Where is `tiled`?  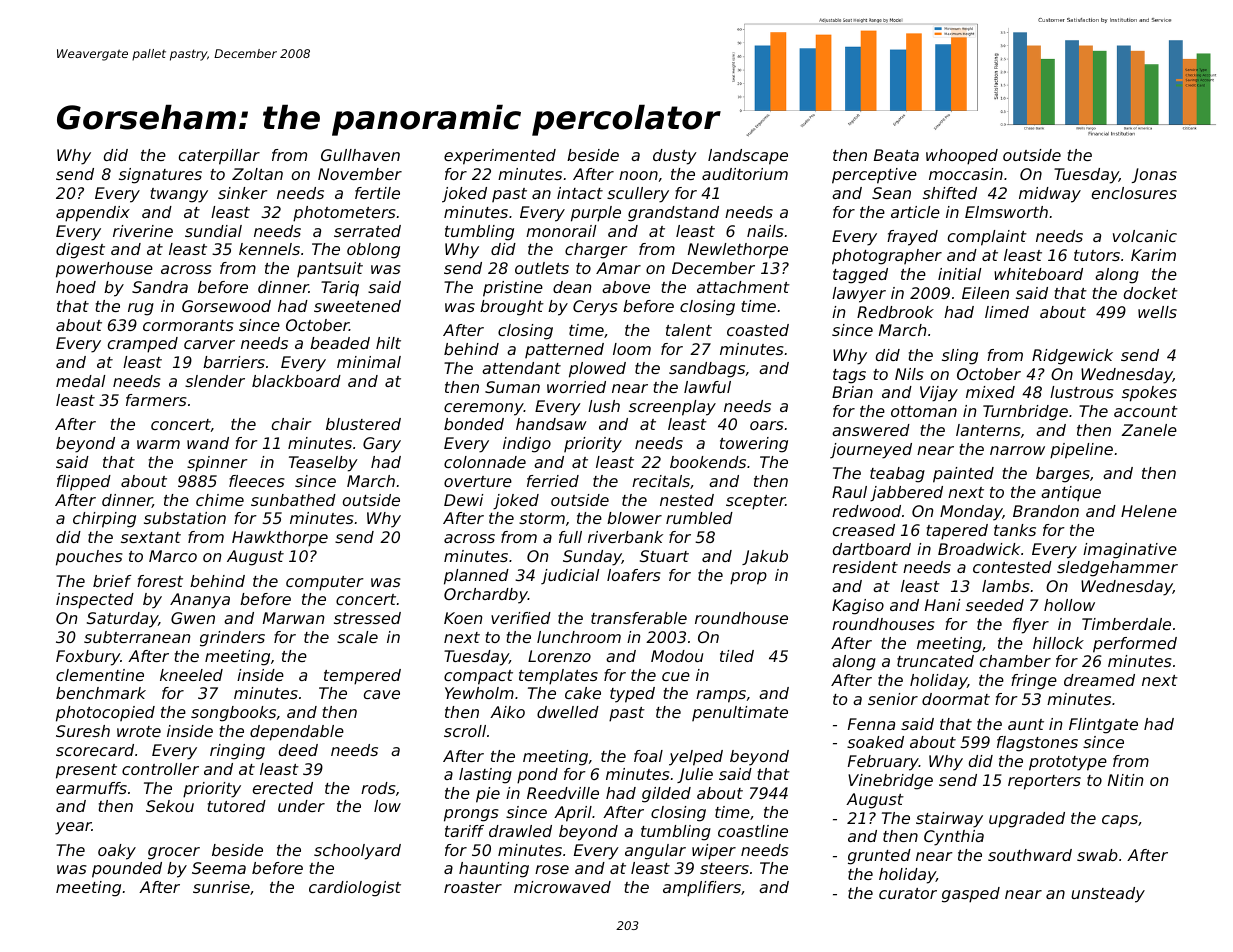 tiled is located at coordinates (737, 656).
